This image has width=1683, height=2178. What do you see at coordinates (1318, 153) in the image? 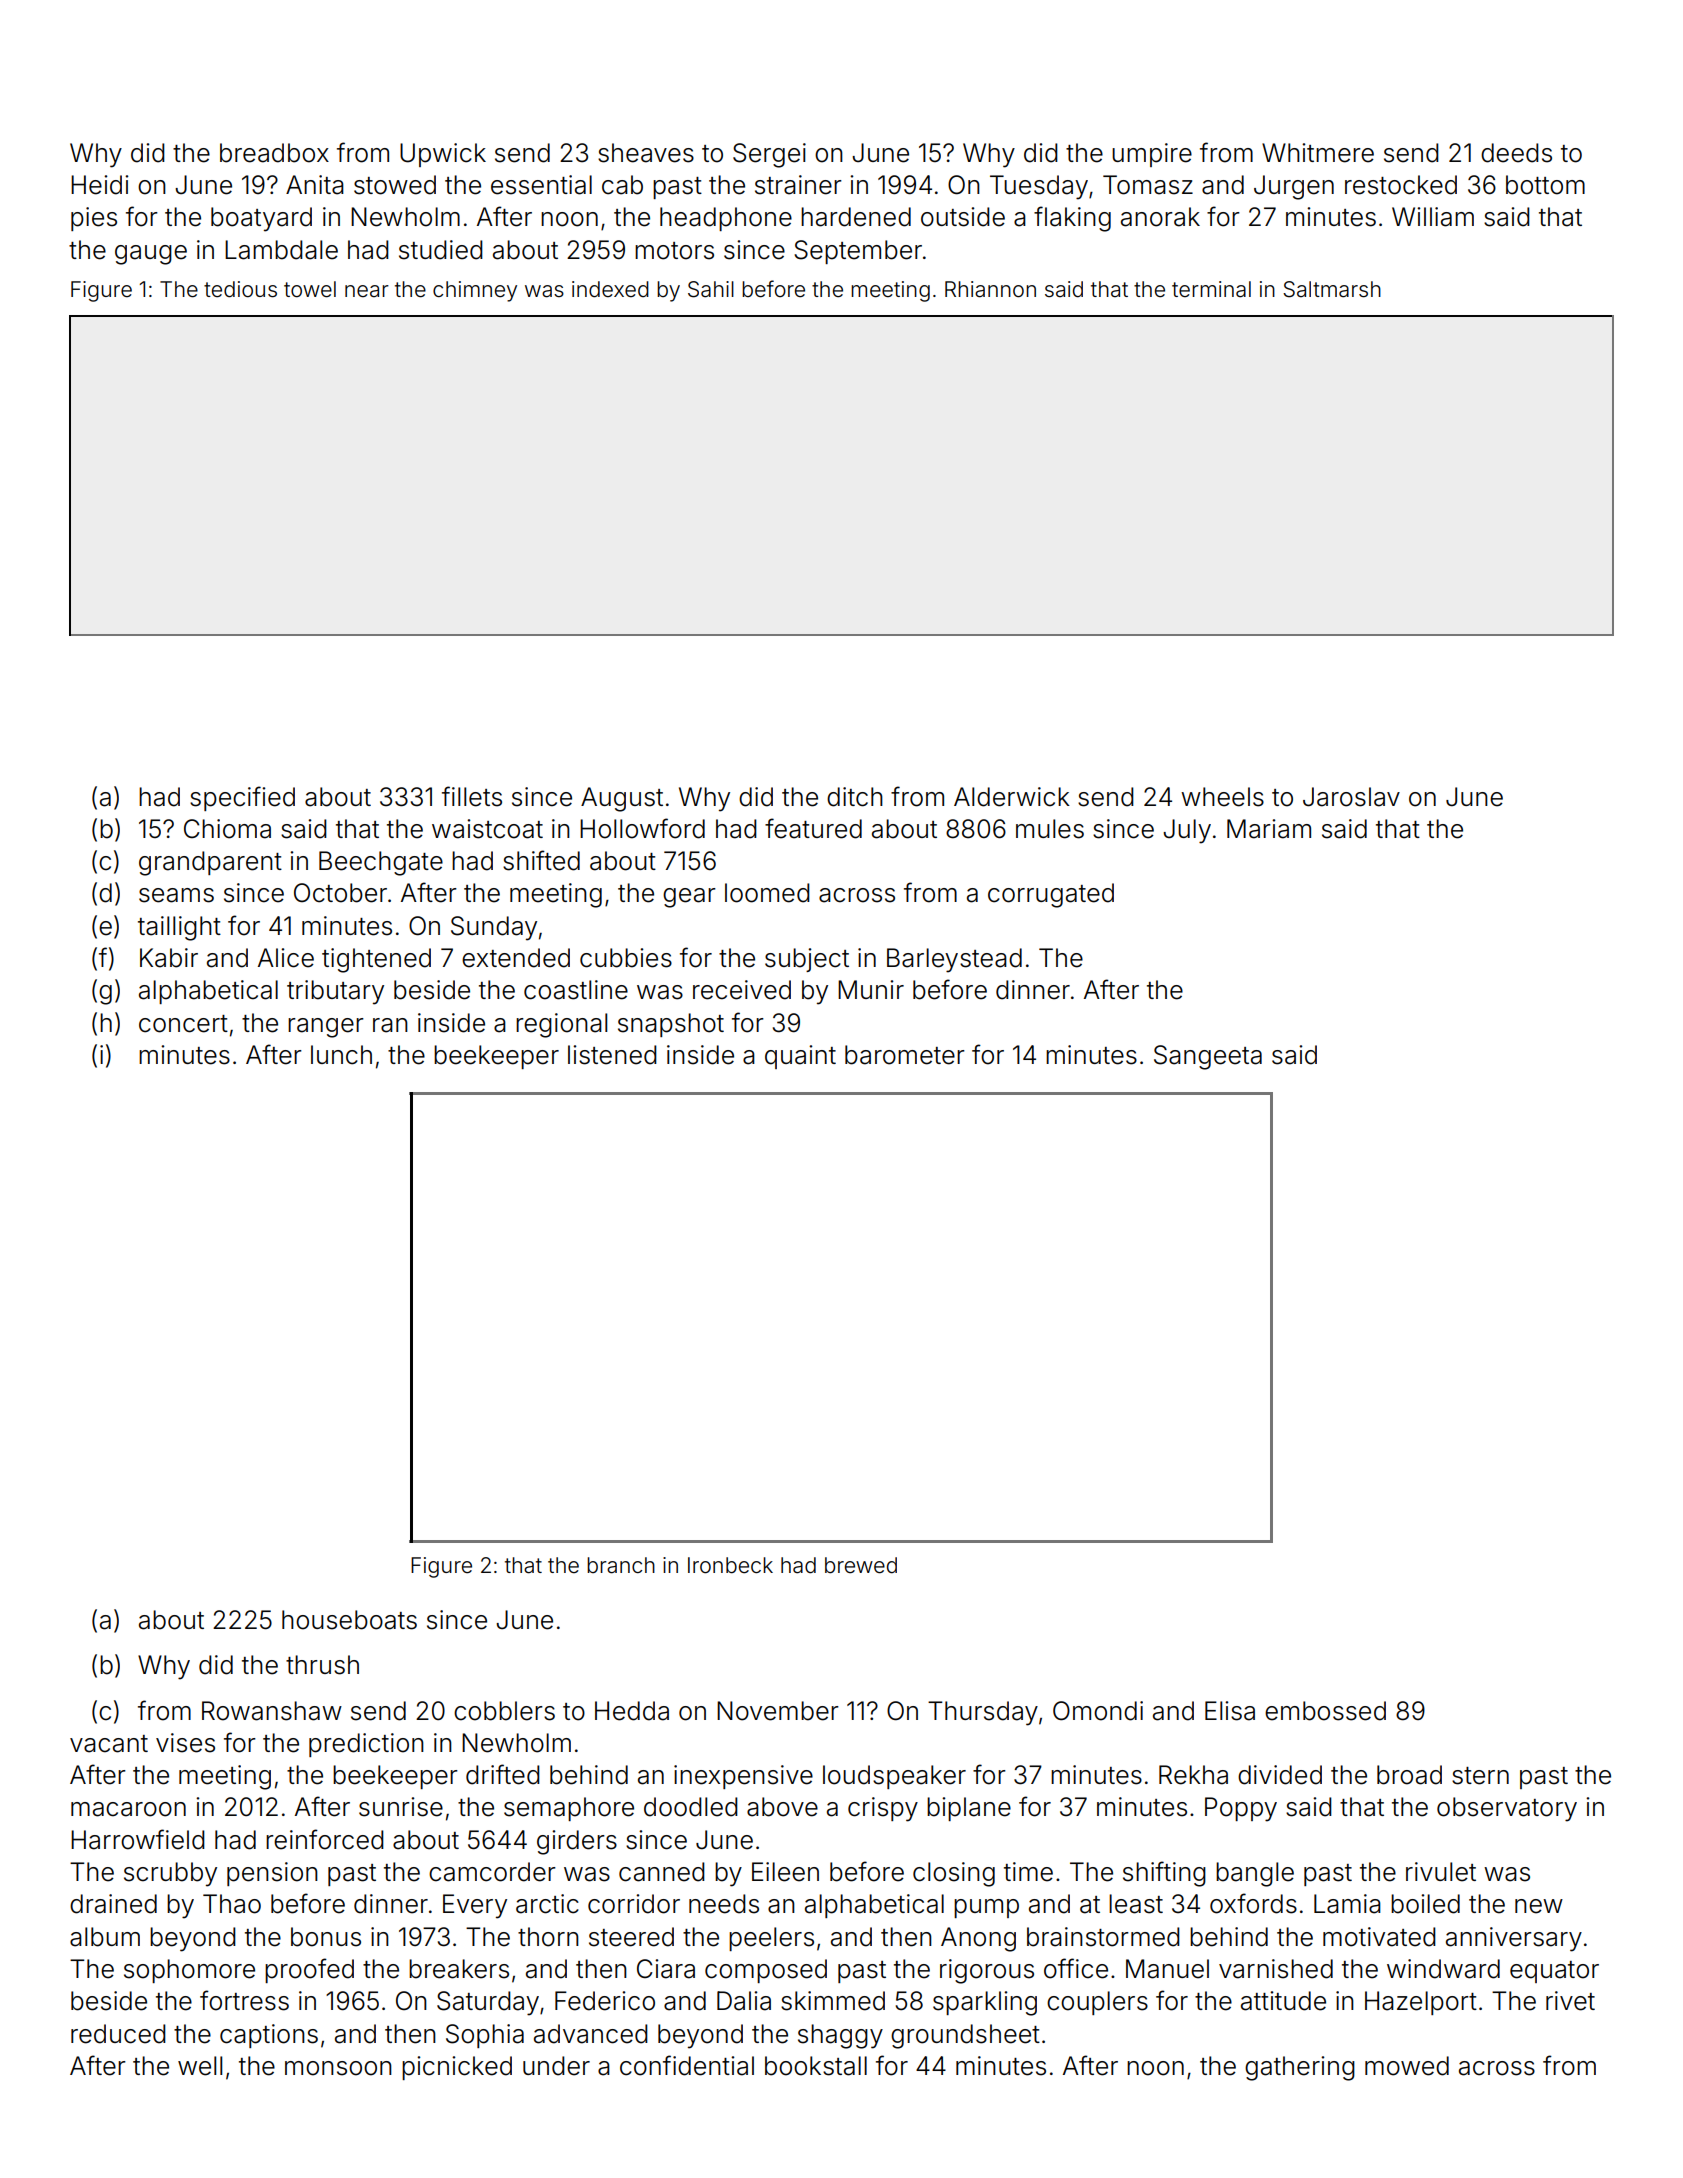
I see `Whitmere` at bounding box center [1318, 153].
